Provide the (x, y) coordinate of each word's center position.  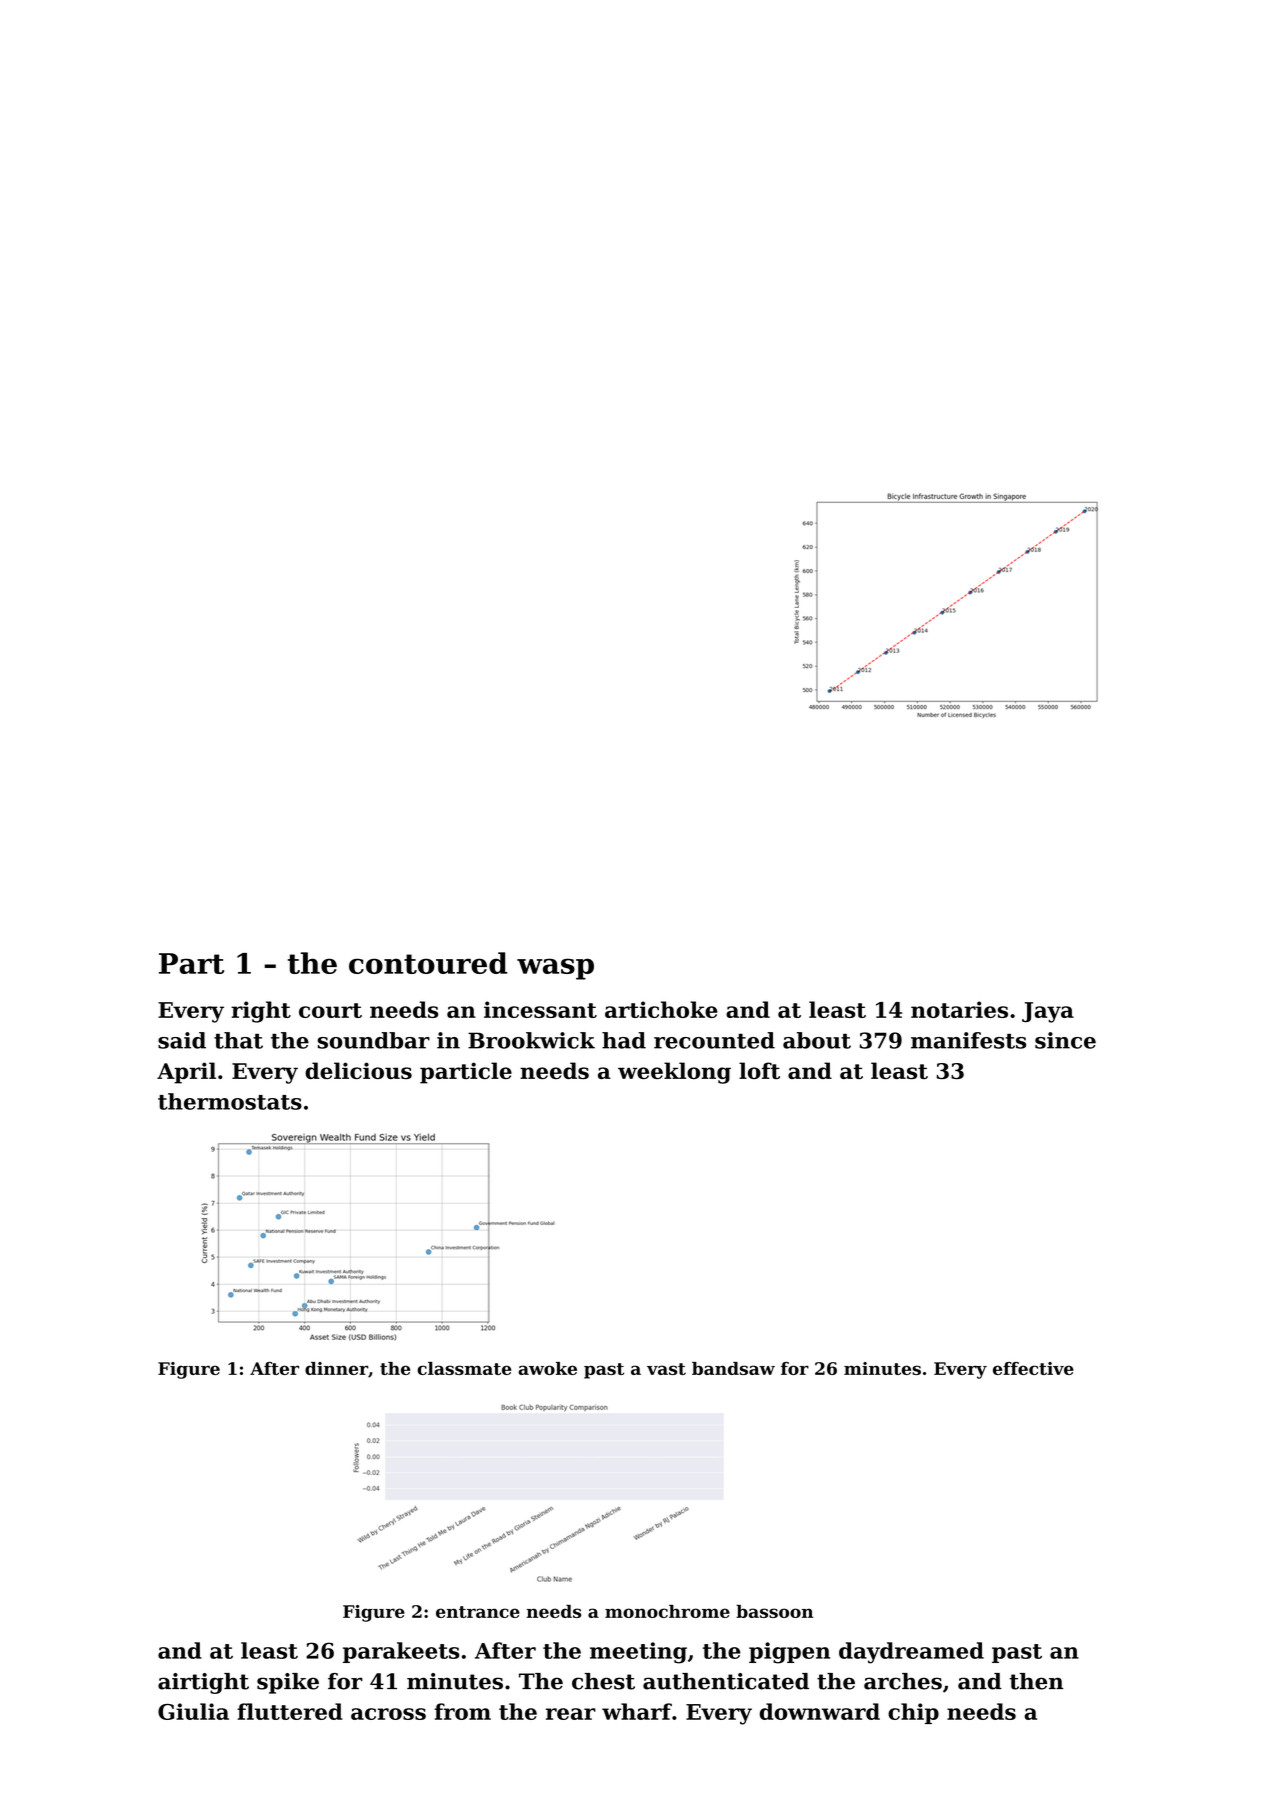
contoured (428, 963)
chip (913, 1713)
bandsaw (733, 1368)
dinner (336, 1368)
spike (288, 1683)
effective (1033, 1368)
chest (603, 1681)
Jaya (1048, 1012)
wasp (555, 969)
